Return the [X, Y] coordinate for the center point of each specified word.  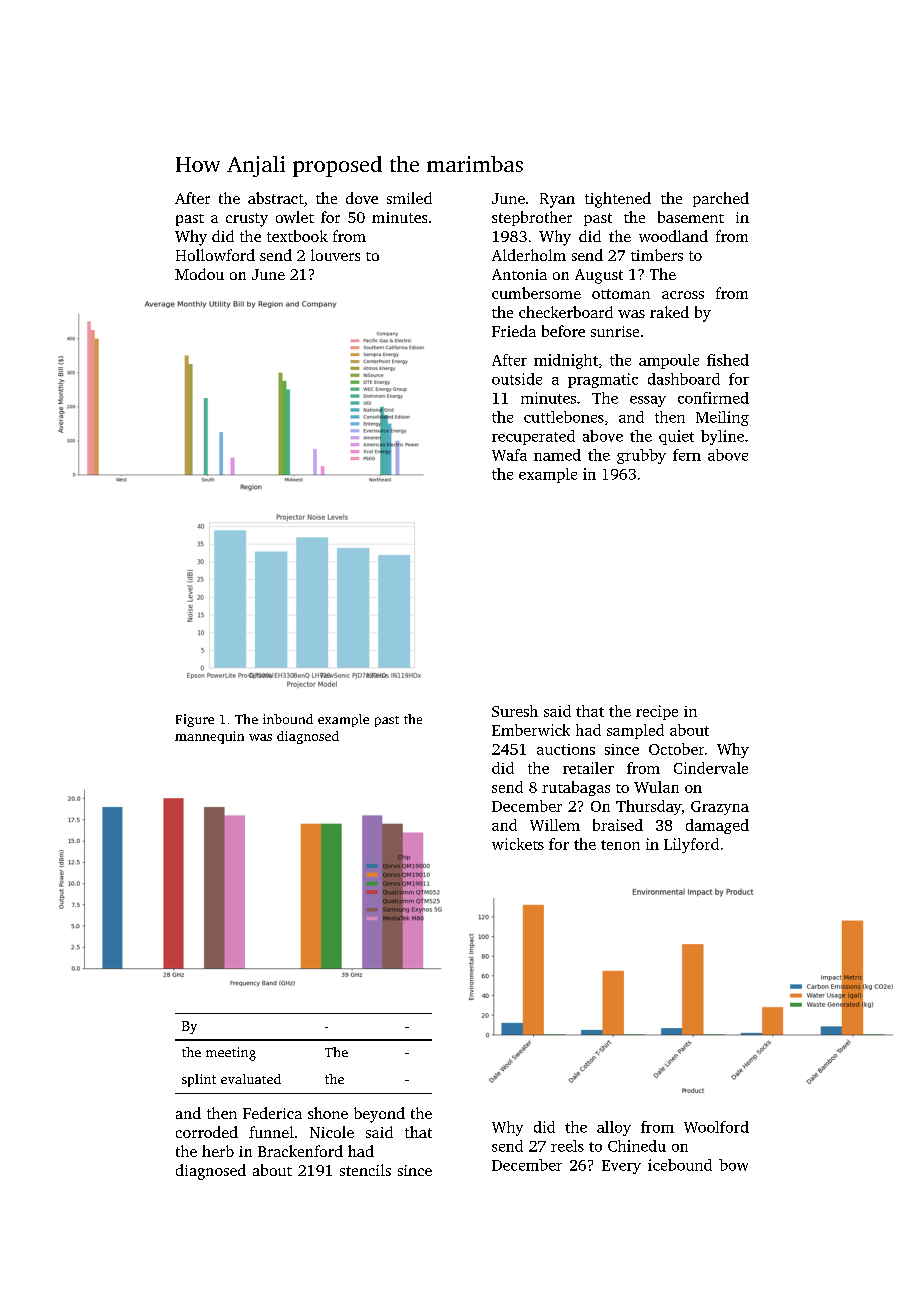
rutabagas [576, 788]
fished [728, 360]
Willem [555, 825]
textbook [297, 236]
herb [218, 1151]
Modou [199, 274]
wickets [518, 844]
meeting [231, 1054]
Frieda [514, 331]
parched [721, 199]
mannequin [209, 737]
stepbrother [532, 218]
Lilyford [691, 845]
